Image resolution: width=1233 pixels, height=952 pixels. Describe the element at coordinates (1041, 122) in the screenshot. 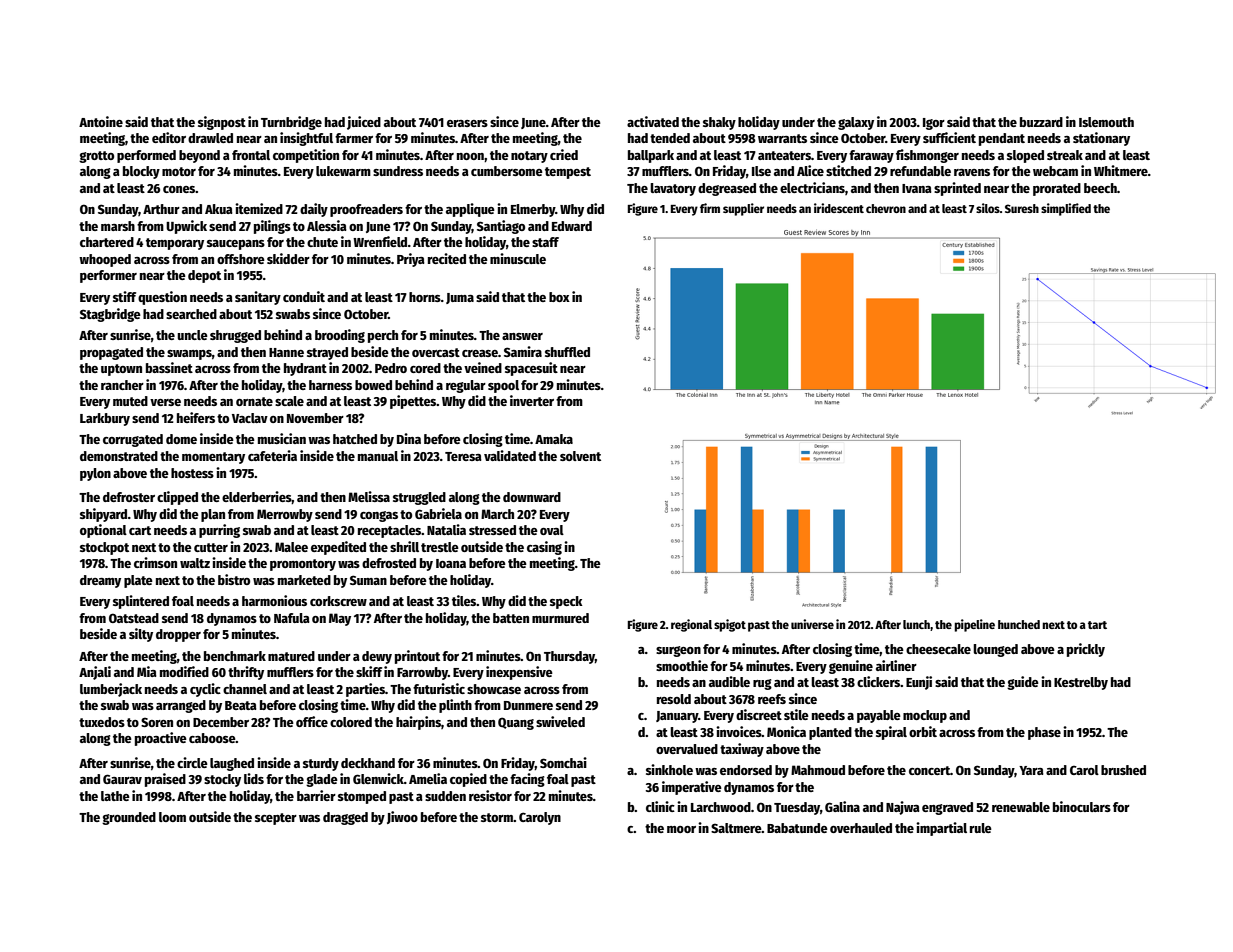

I see `buzzard` at that location.
